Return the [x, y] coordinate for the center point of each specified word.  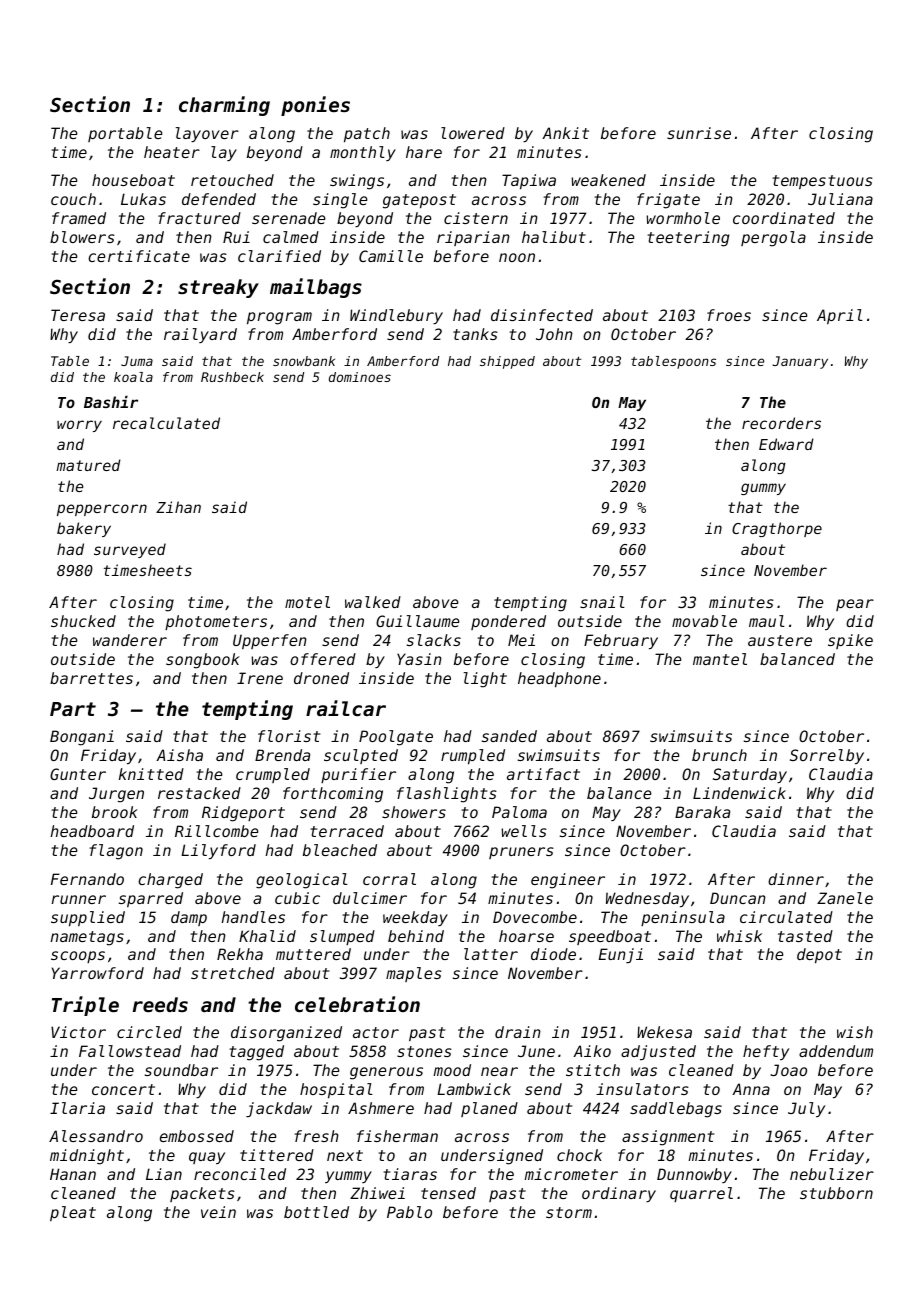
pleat [73, 1213]
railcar [346, 708]
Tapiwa [529, 181]
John [554, 334]
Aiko [592, 1051]
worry [79, 426]
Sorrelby [827, 756]
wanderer [130, 640]
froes [729, 315]
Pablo [409, 1212]
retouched [232, 180]
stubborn [836, 1193]
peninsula [683, 918]
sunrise [699, 133]
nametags [87, 938]
